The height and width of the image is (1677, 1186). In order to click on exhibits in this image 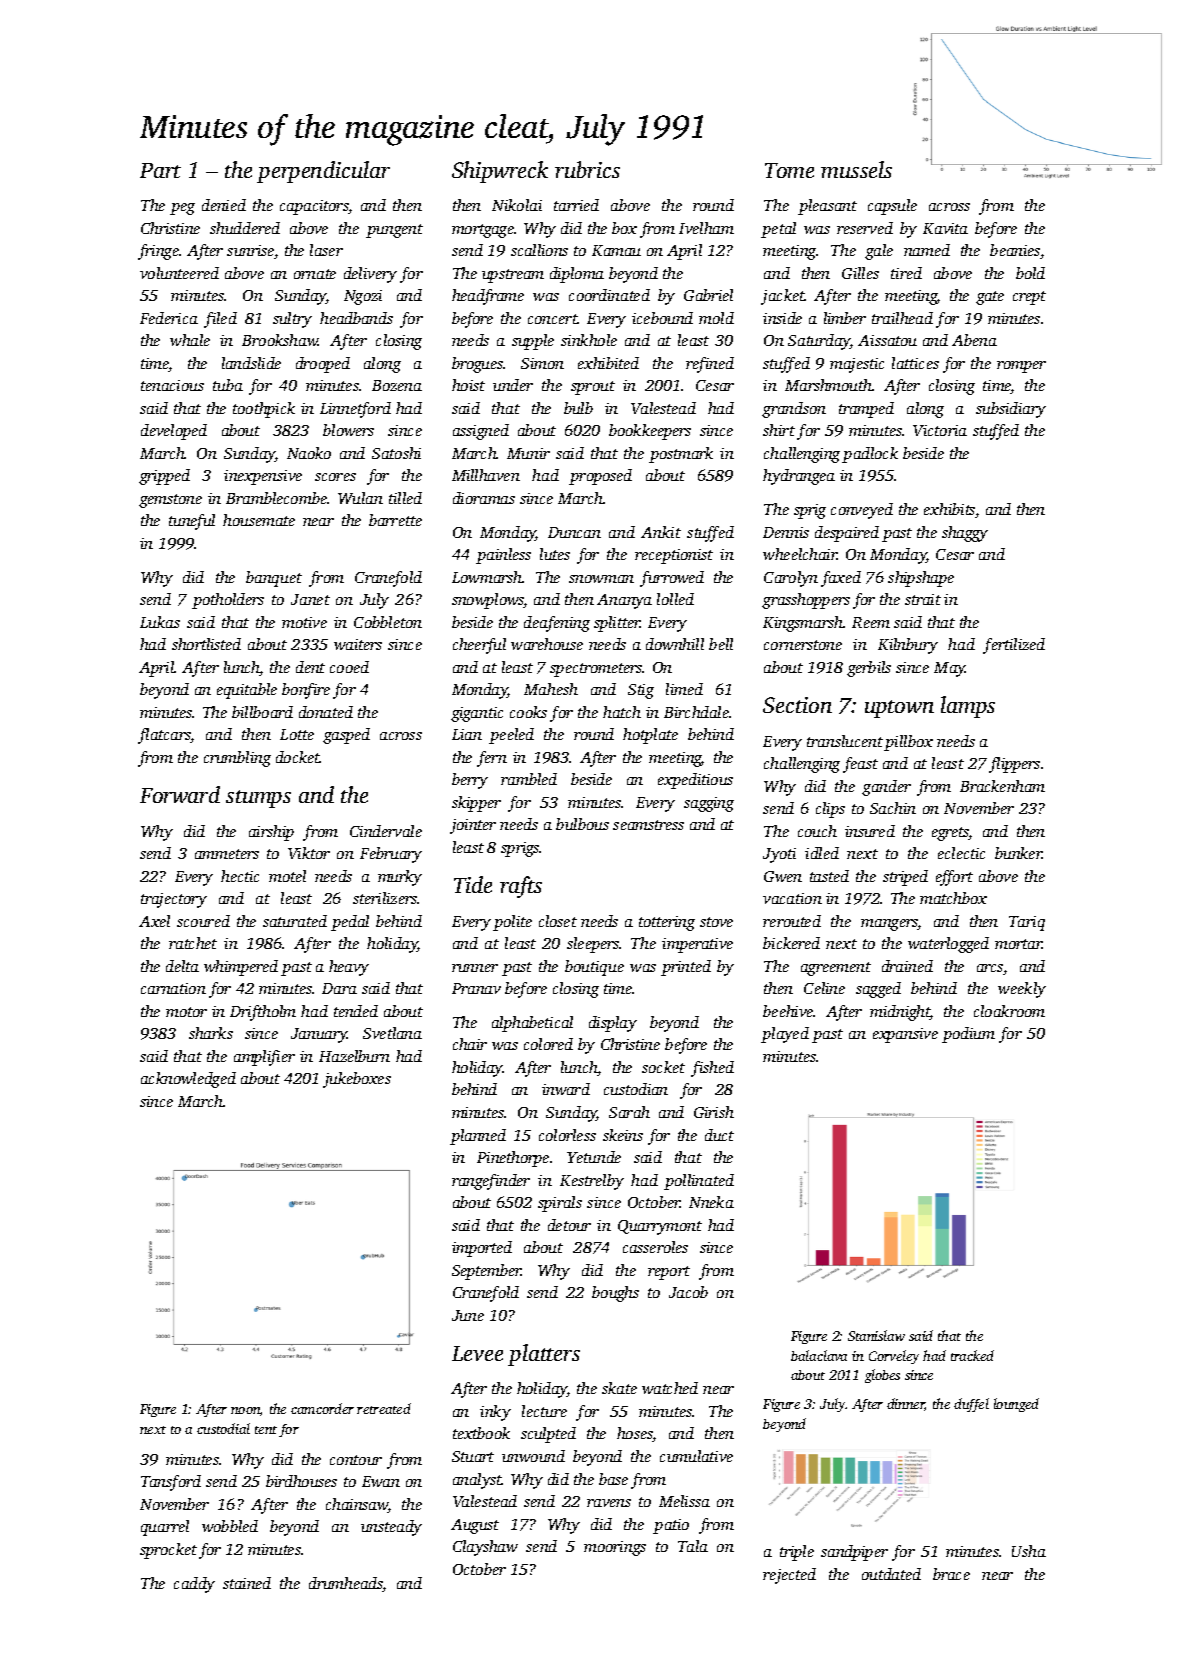, I will do `click(949, 509)`.
